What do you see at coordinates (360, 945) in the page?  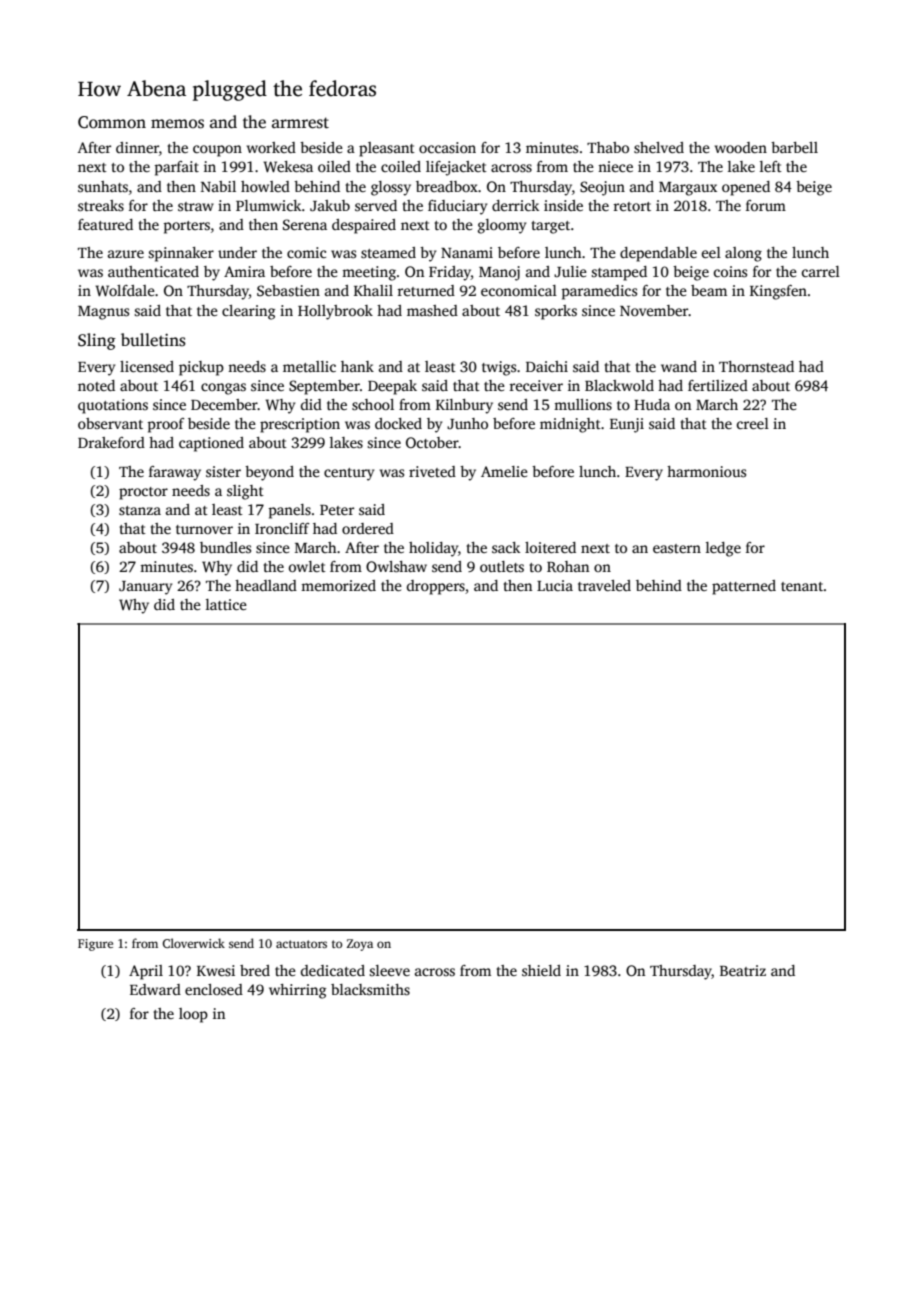 I see `Zoya` at bounding box center [360, 945].
